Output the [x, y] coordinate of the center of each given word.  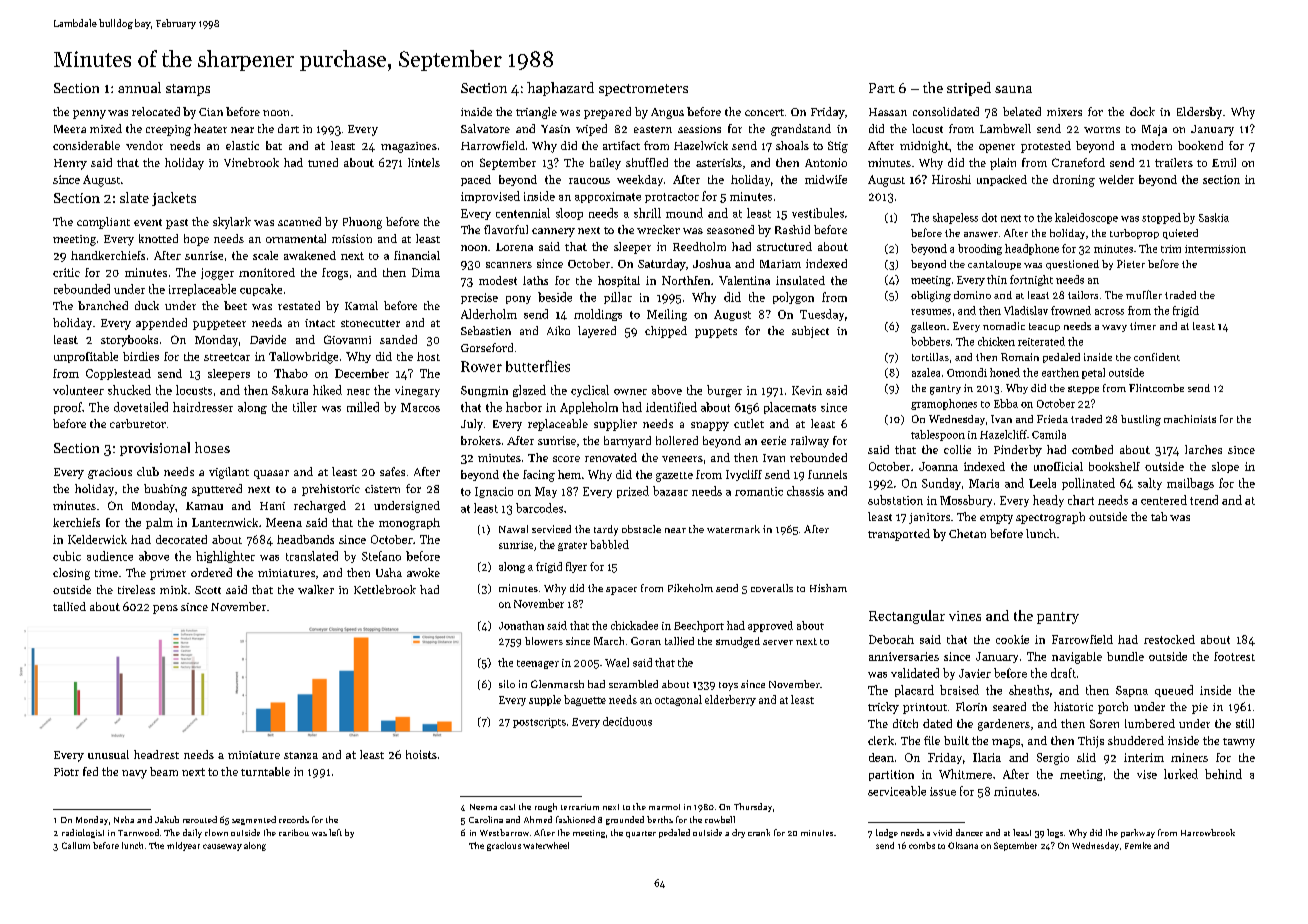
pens [165, 609]
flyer [576, 567]
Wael [617, 662]
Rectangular [907, 617]
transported [899, 535]
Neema [483, 807]
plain [1003, 164]
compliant [103, 223]
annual [139, 87]
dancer [969, 832]
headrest [156, 754]
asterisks [719, 162]
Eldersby [1199, 113]
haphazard [560, 89]
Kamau [204, 506]
